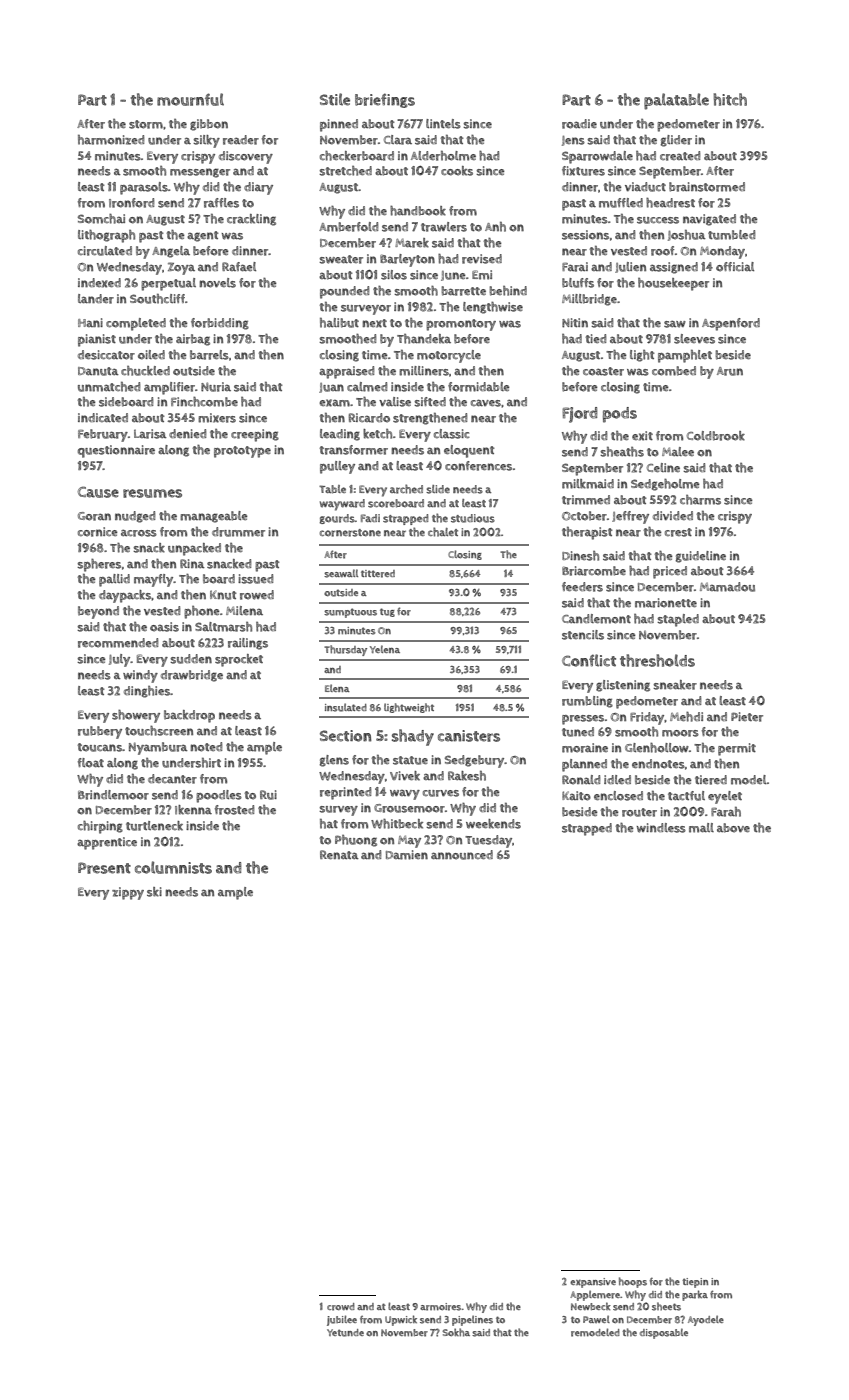 The width and height of the document is (849, 1400). Describe the element at coordinates (241, 140) in the document. I see `reader` at that location.
